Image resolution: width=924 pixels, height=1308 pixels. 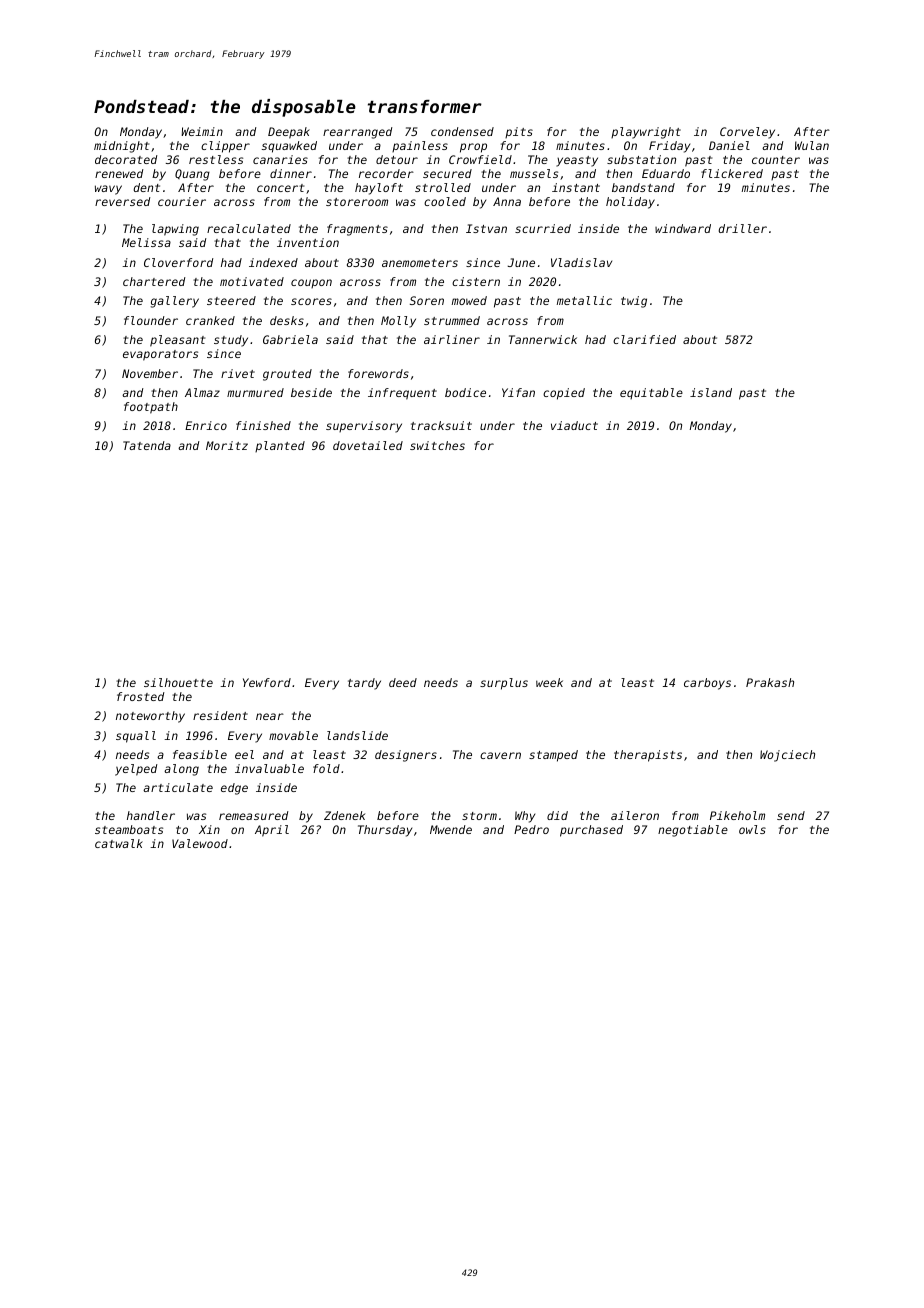 What do you see at coordinates (452, 320) in the screenshot?
I see `strummed` at bounding box center [452, 320].
